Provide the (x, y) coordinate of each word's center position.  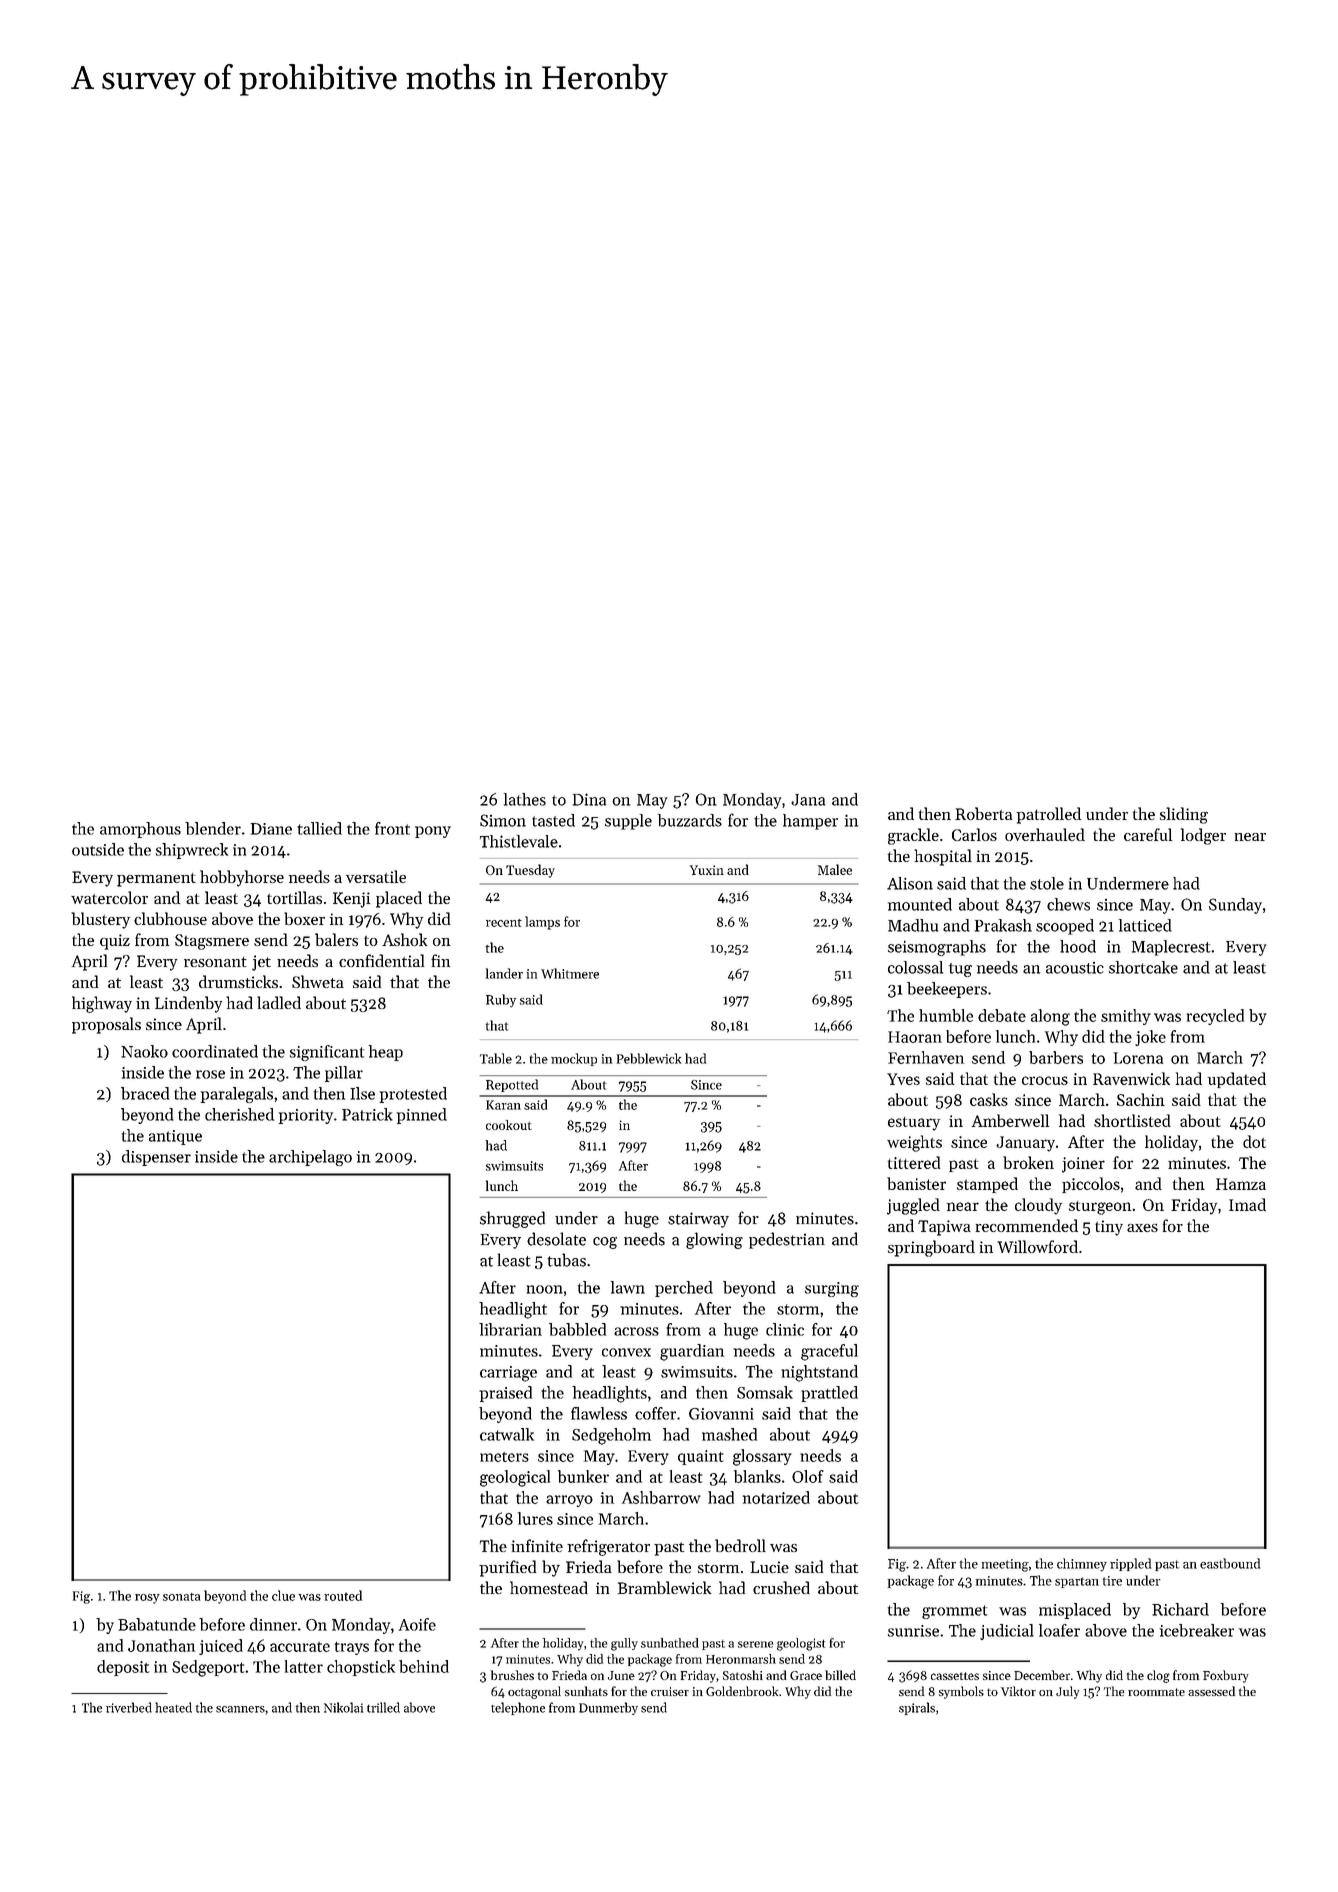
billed (840, 1675)
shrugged (512, 1219)
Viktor (1018, 1691)
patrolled (1049, 815)
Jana (808, 800)
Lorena (1138, 1058)
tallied (319, 828)
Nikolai (343, 1707)
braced (145, 1093)
